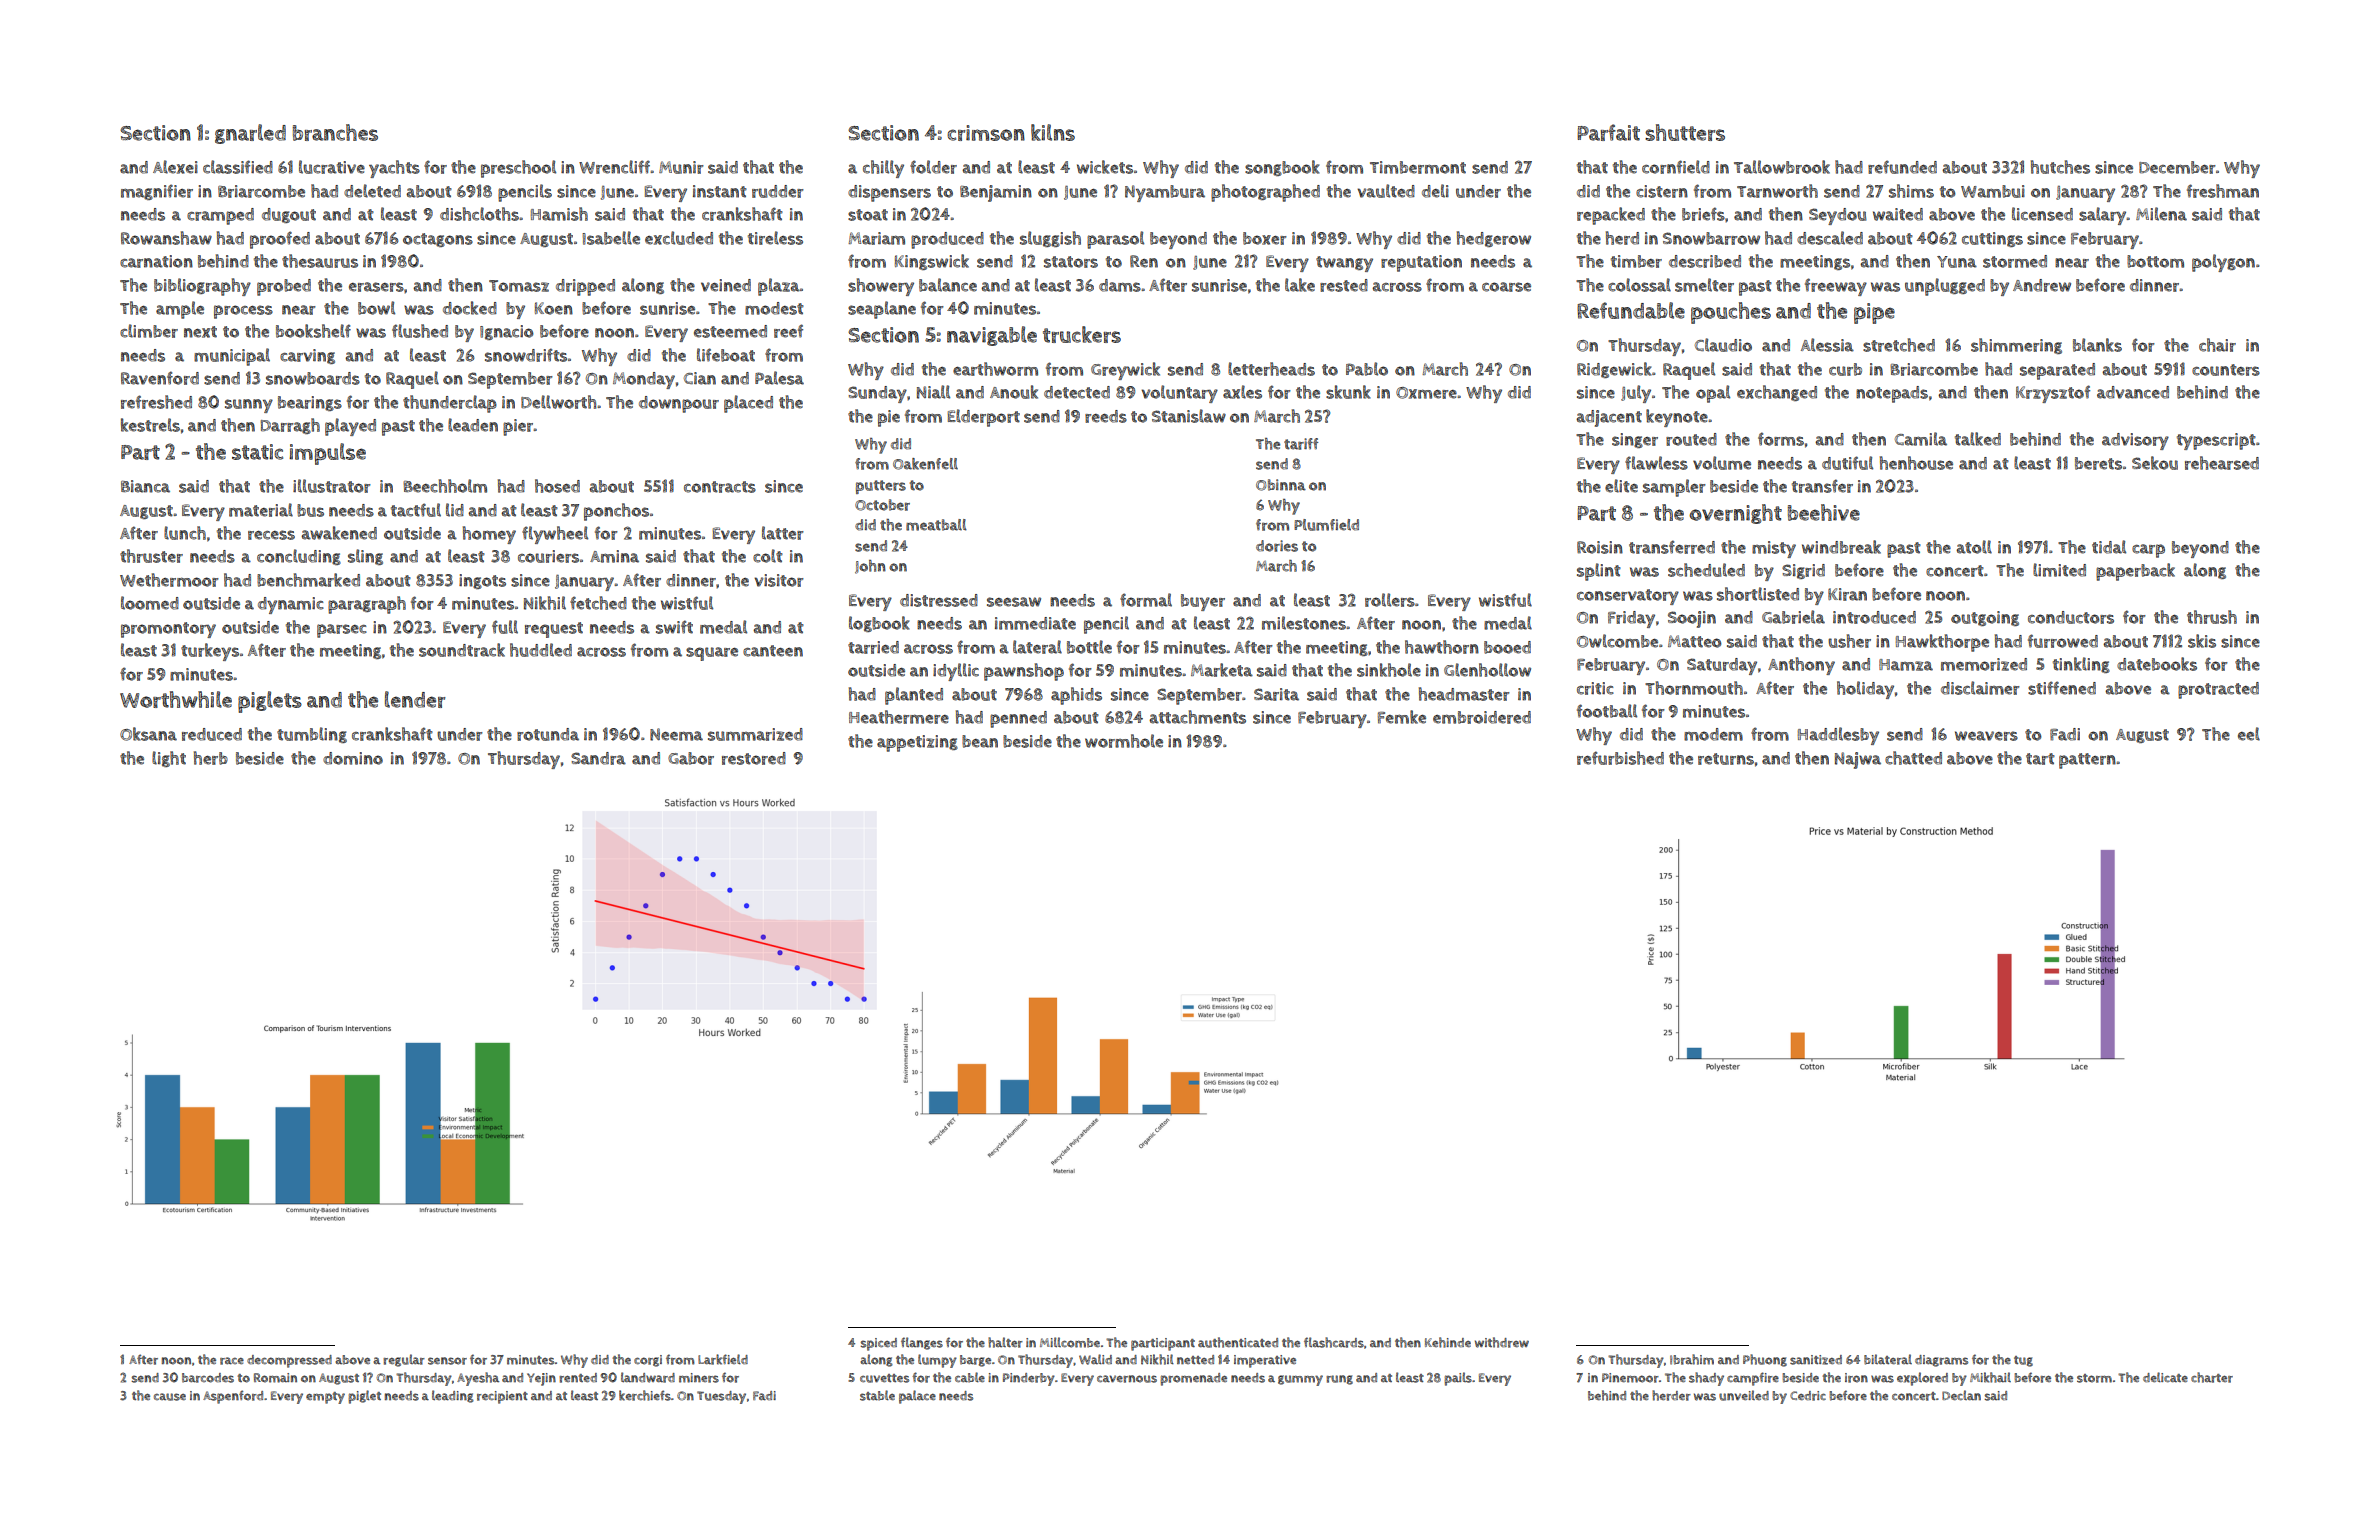  What do you see at coordinates (518, 169) in the page?
I see `preschool` at bounding box center [518, 169].
